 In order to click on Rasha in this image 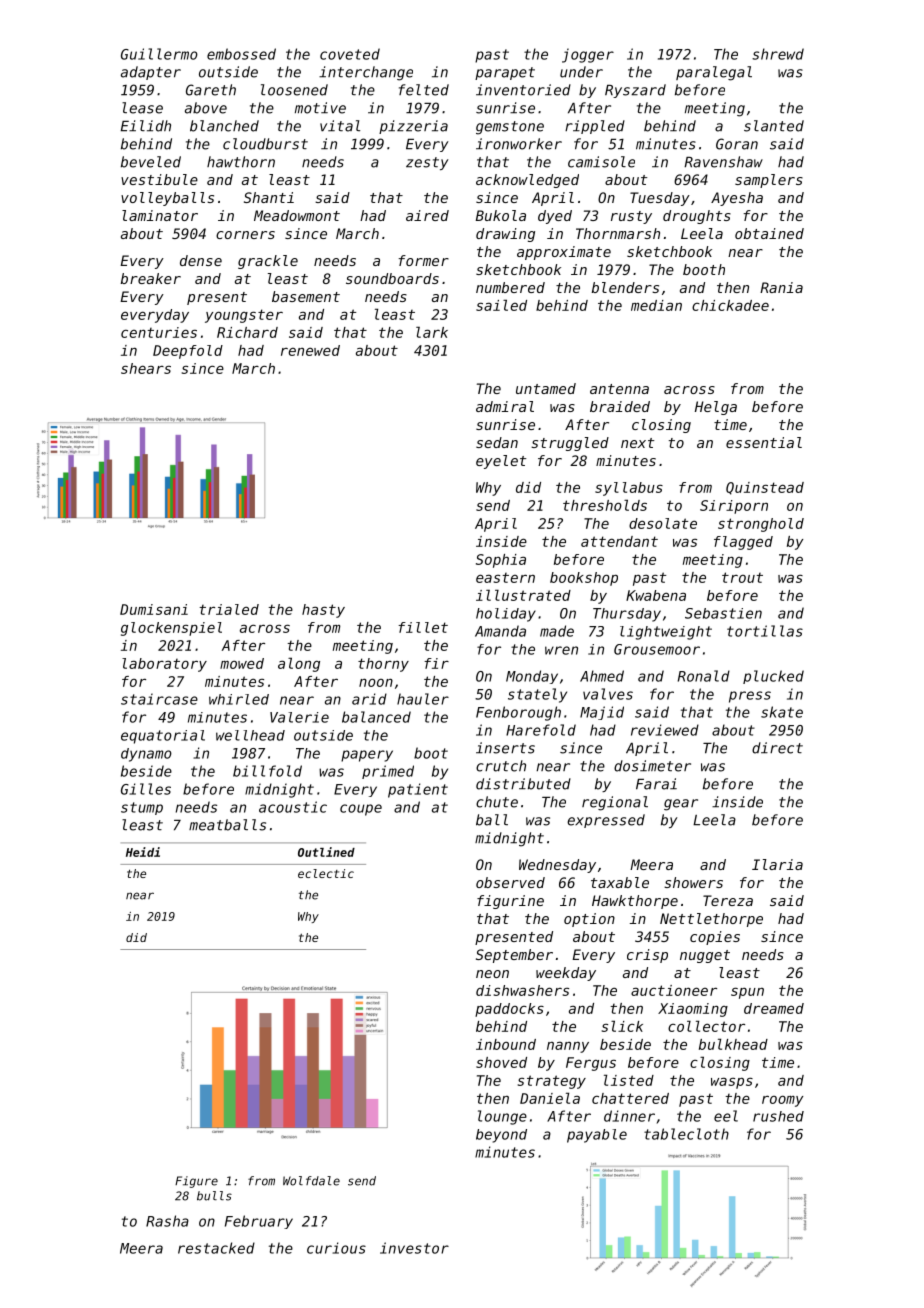, I will do `click(167, 1221)`.
